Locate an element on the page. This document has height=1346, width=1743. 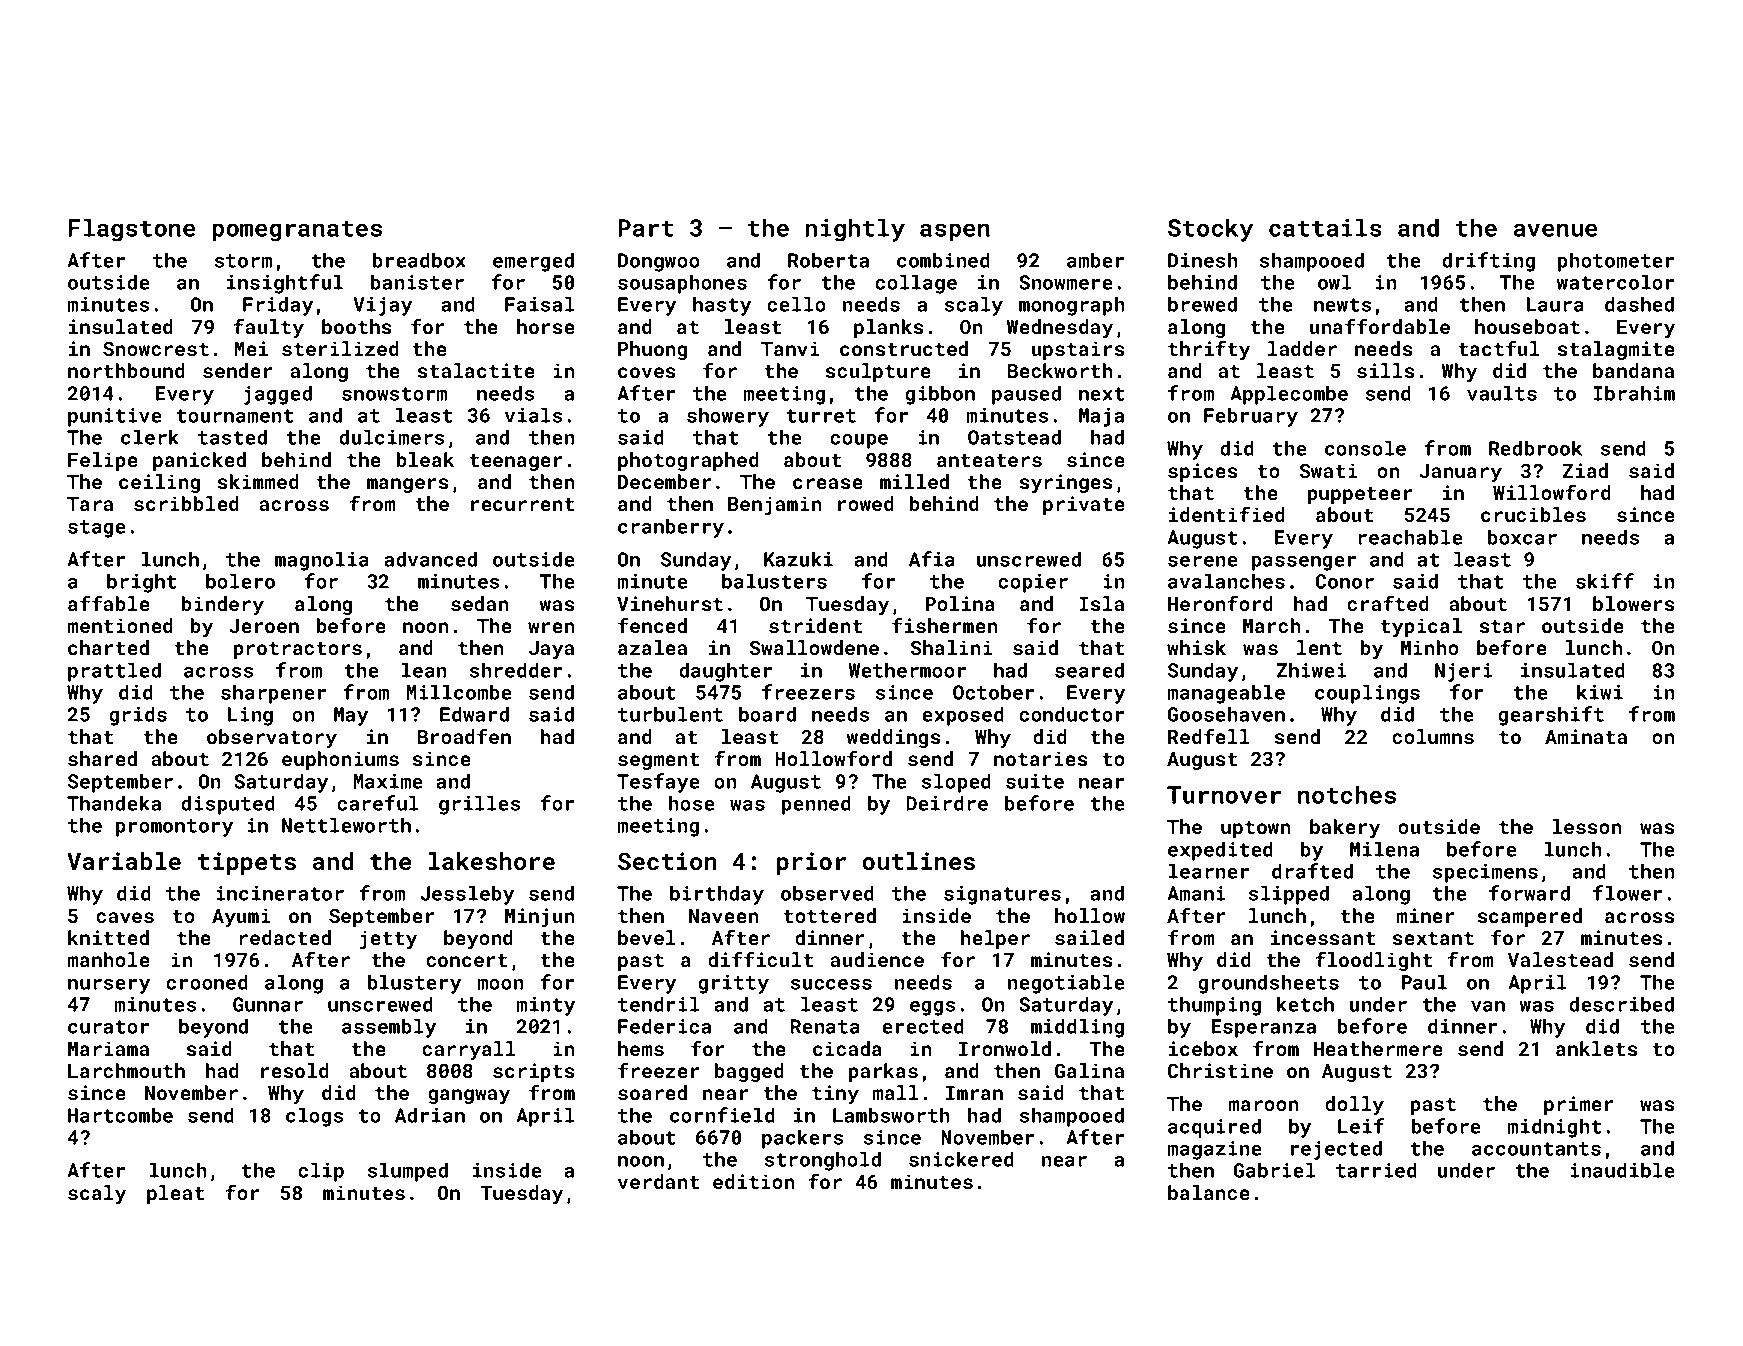
success is located at coordinates (831, 984).
